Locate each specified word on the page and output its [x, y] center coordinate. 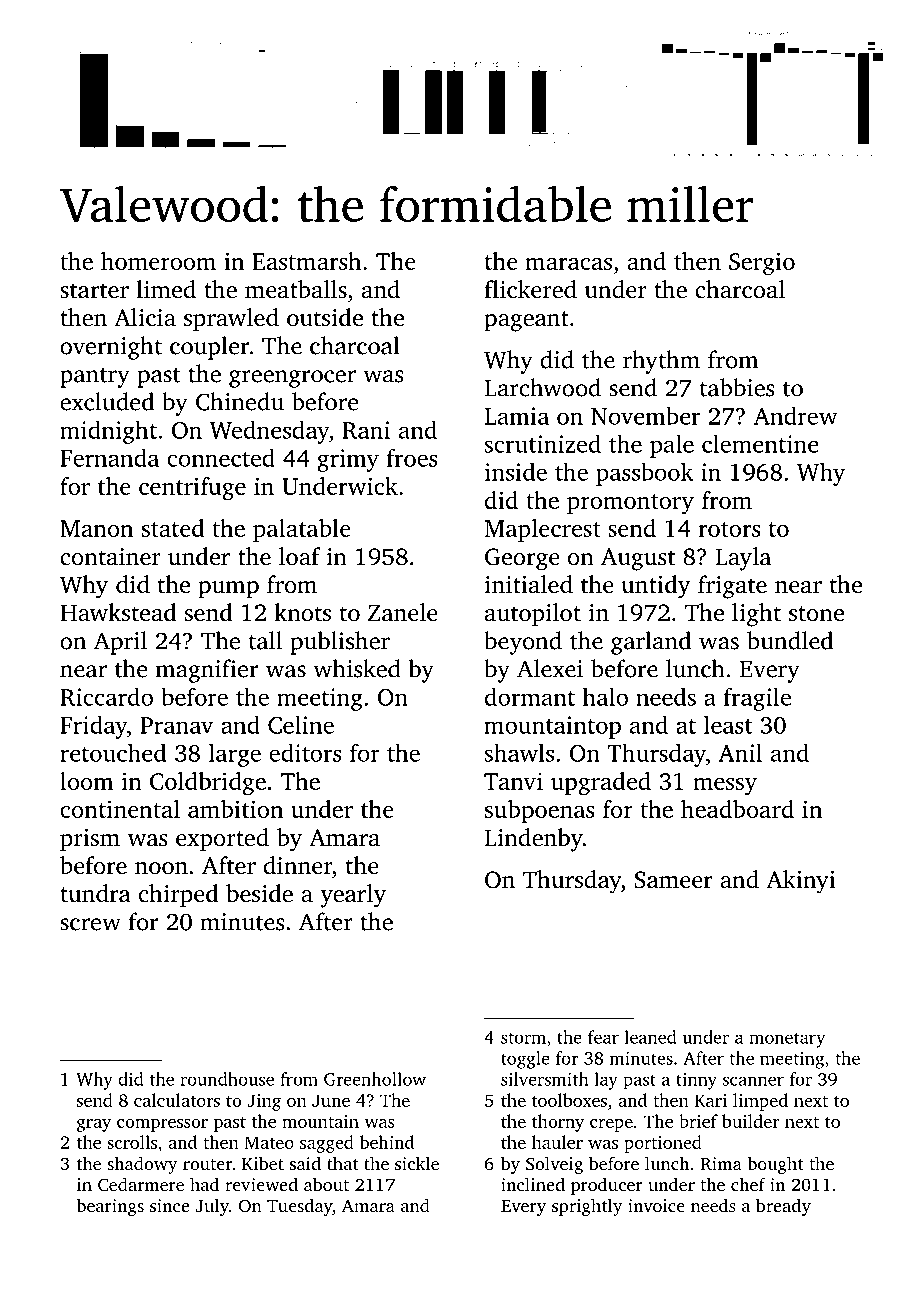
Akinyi [801, 882]
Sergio [762, 264]
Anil [740, 752]
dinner [298, 865]
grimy [348, 460]
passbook [644, 474]
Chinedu [240, 401]
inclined [533, 1184]
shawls [519, 752]
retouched [113, 753]
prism [90, 840]
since [170, 1205]
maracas [568, 264]
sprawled [231, 320]
